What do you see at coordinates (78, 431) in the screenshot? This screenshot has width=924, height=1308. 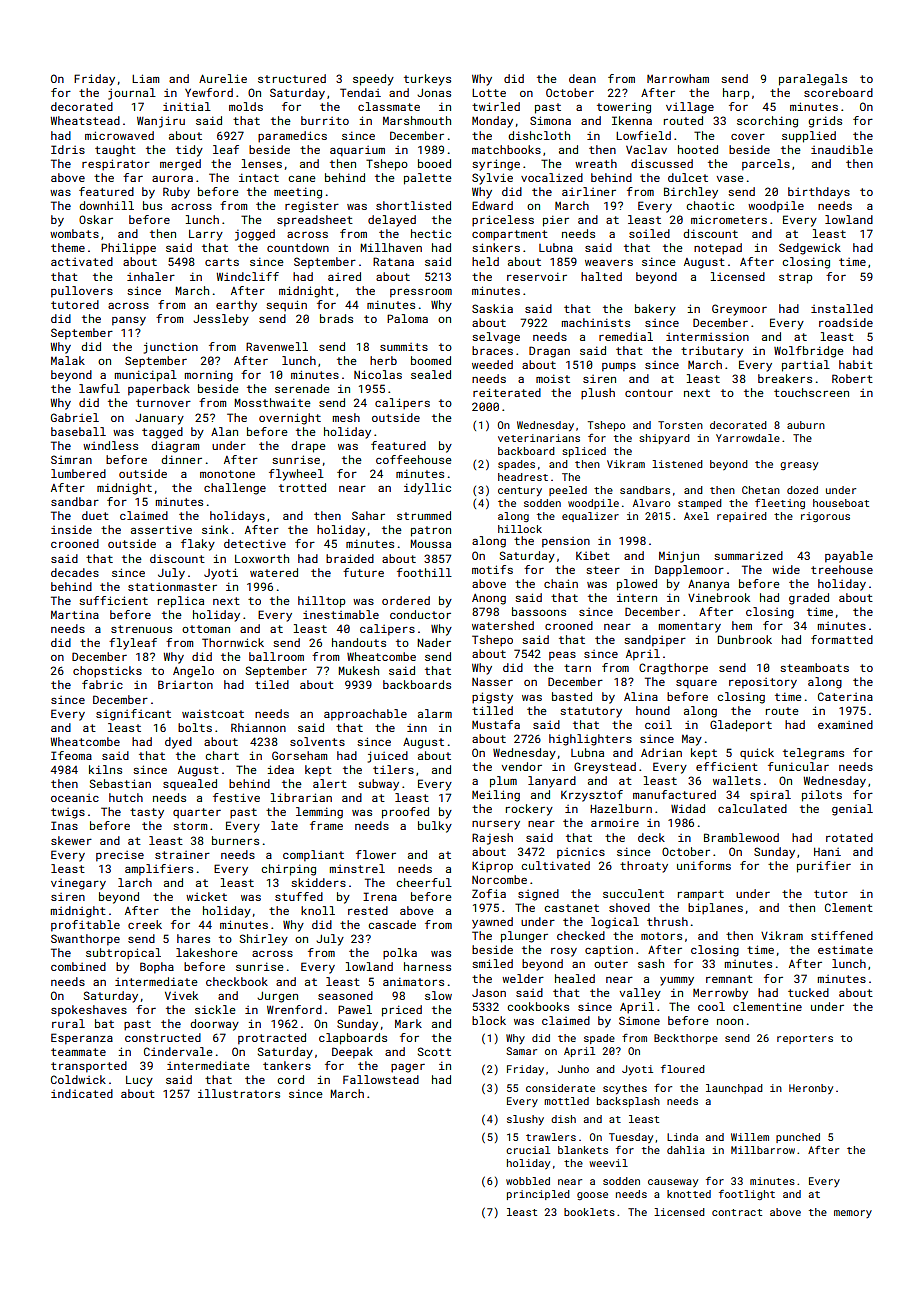 I see `baseball` at bounding box center [78, 431].
